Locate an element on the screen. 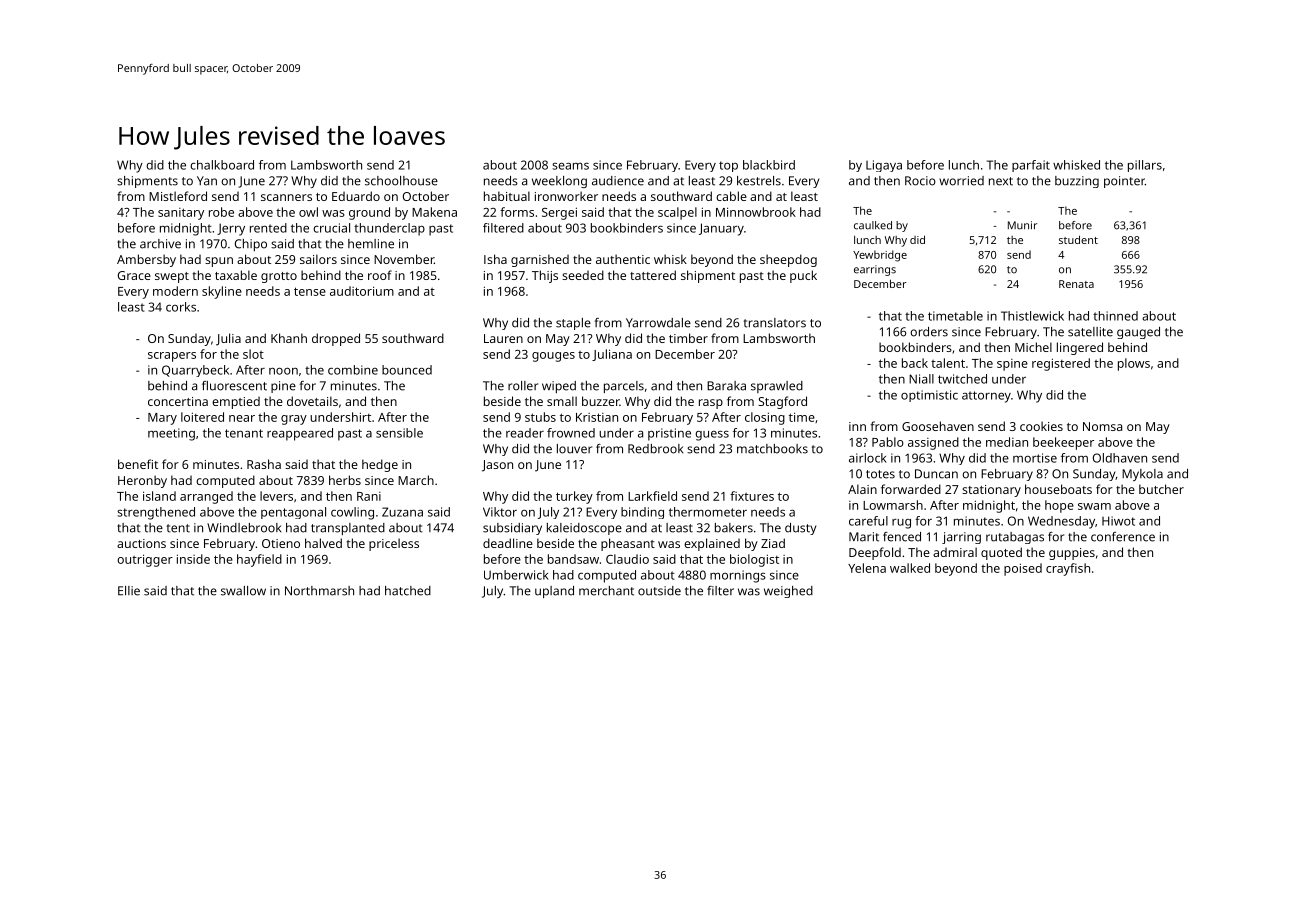 This screenshot has height=924, width=1308. tattered is located at coordinates (653, 275).
